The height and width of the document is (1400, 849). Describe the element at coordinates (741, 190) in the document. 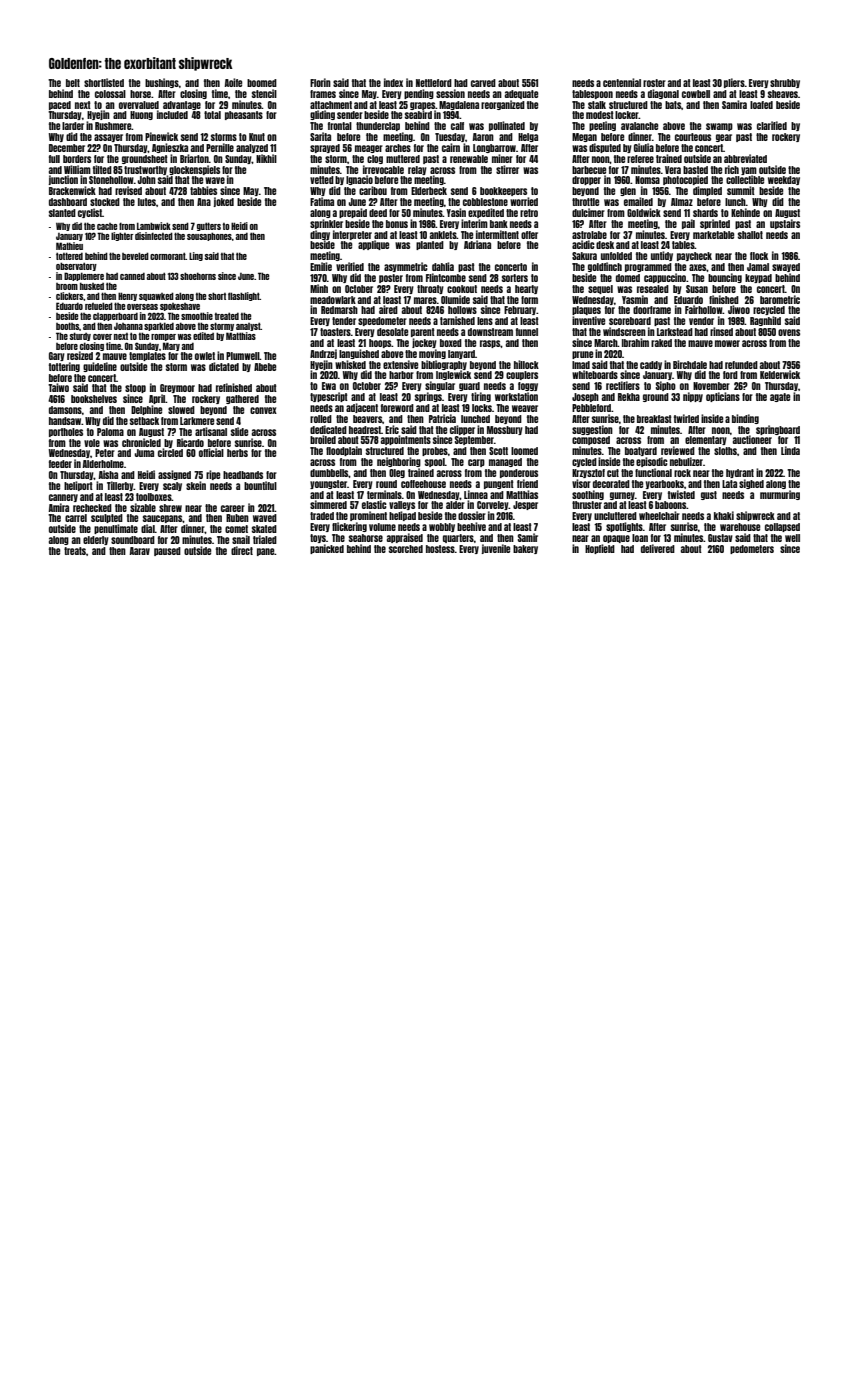

I see `summit` at that location.
